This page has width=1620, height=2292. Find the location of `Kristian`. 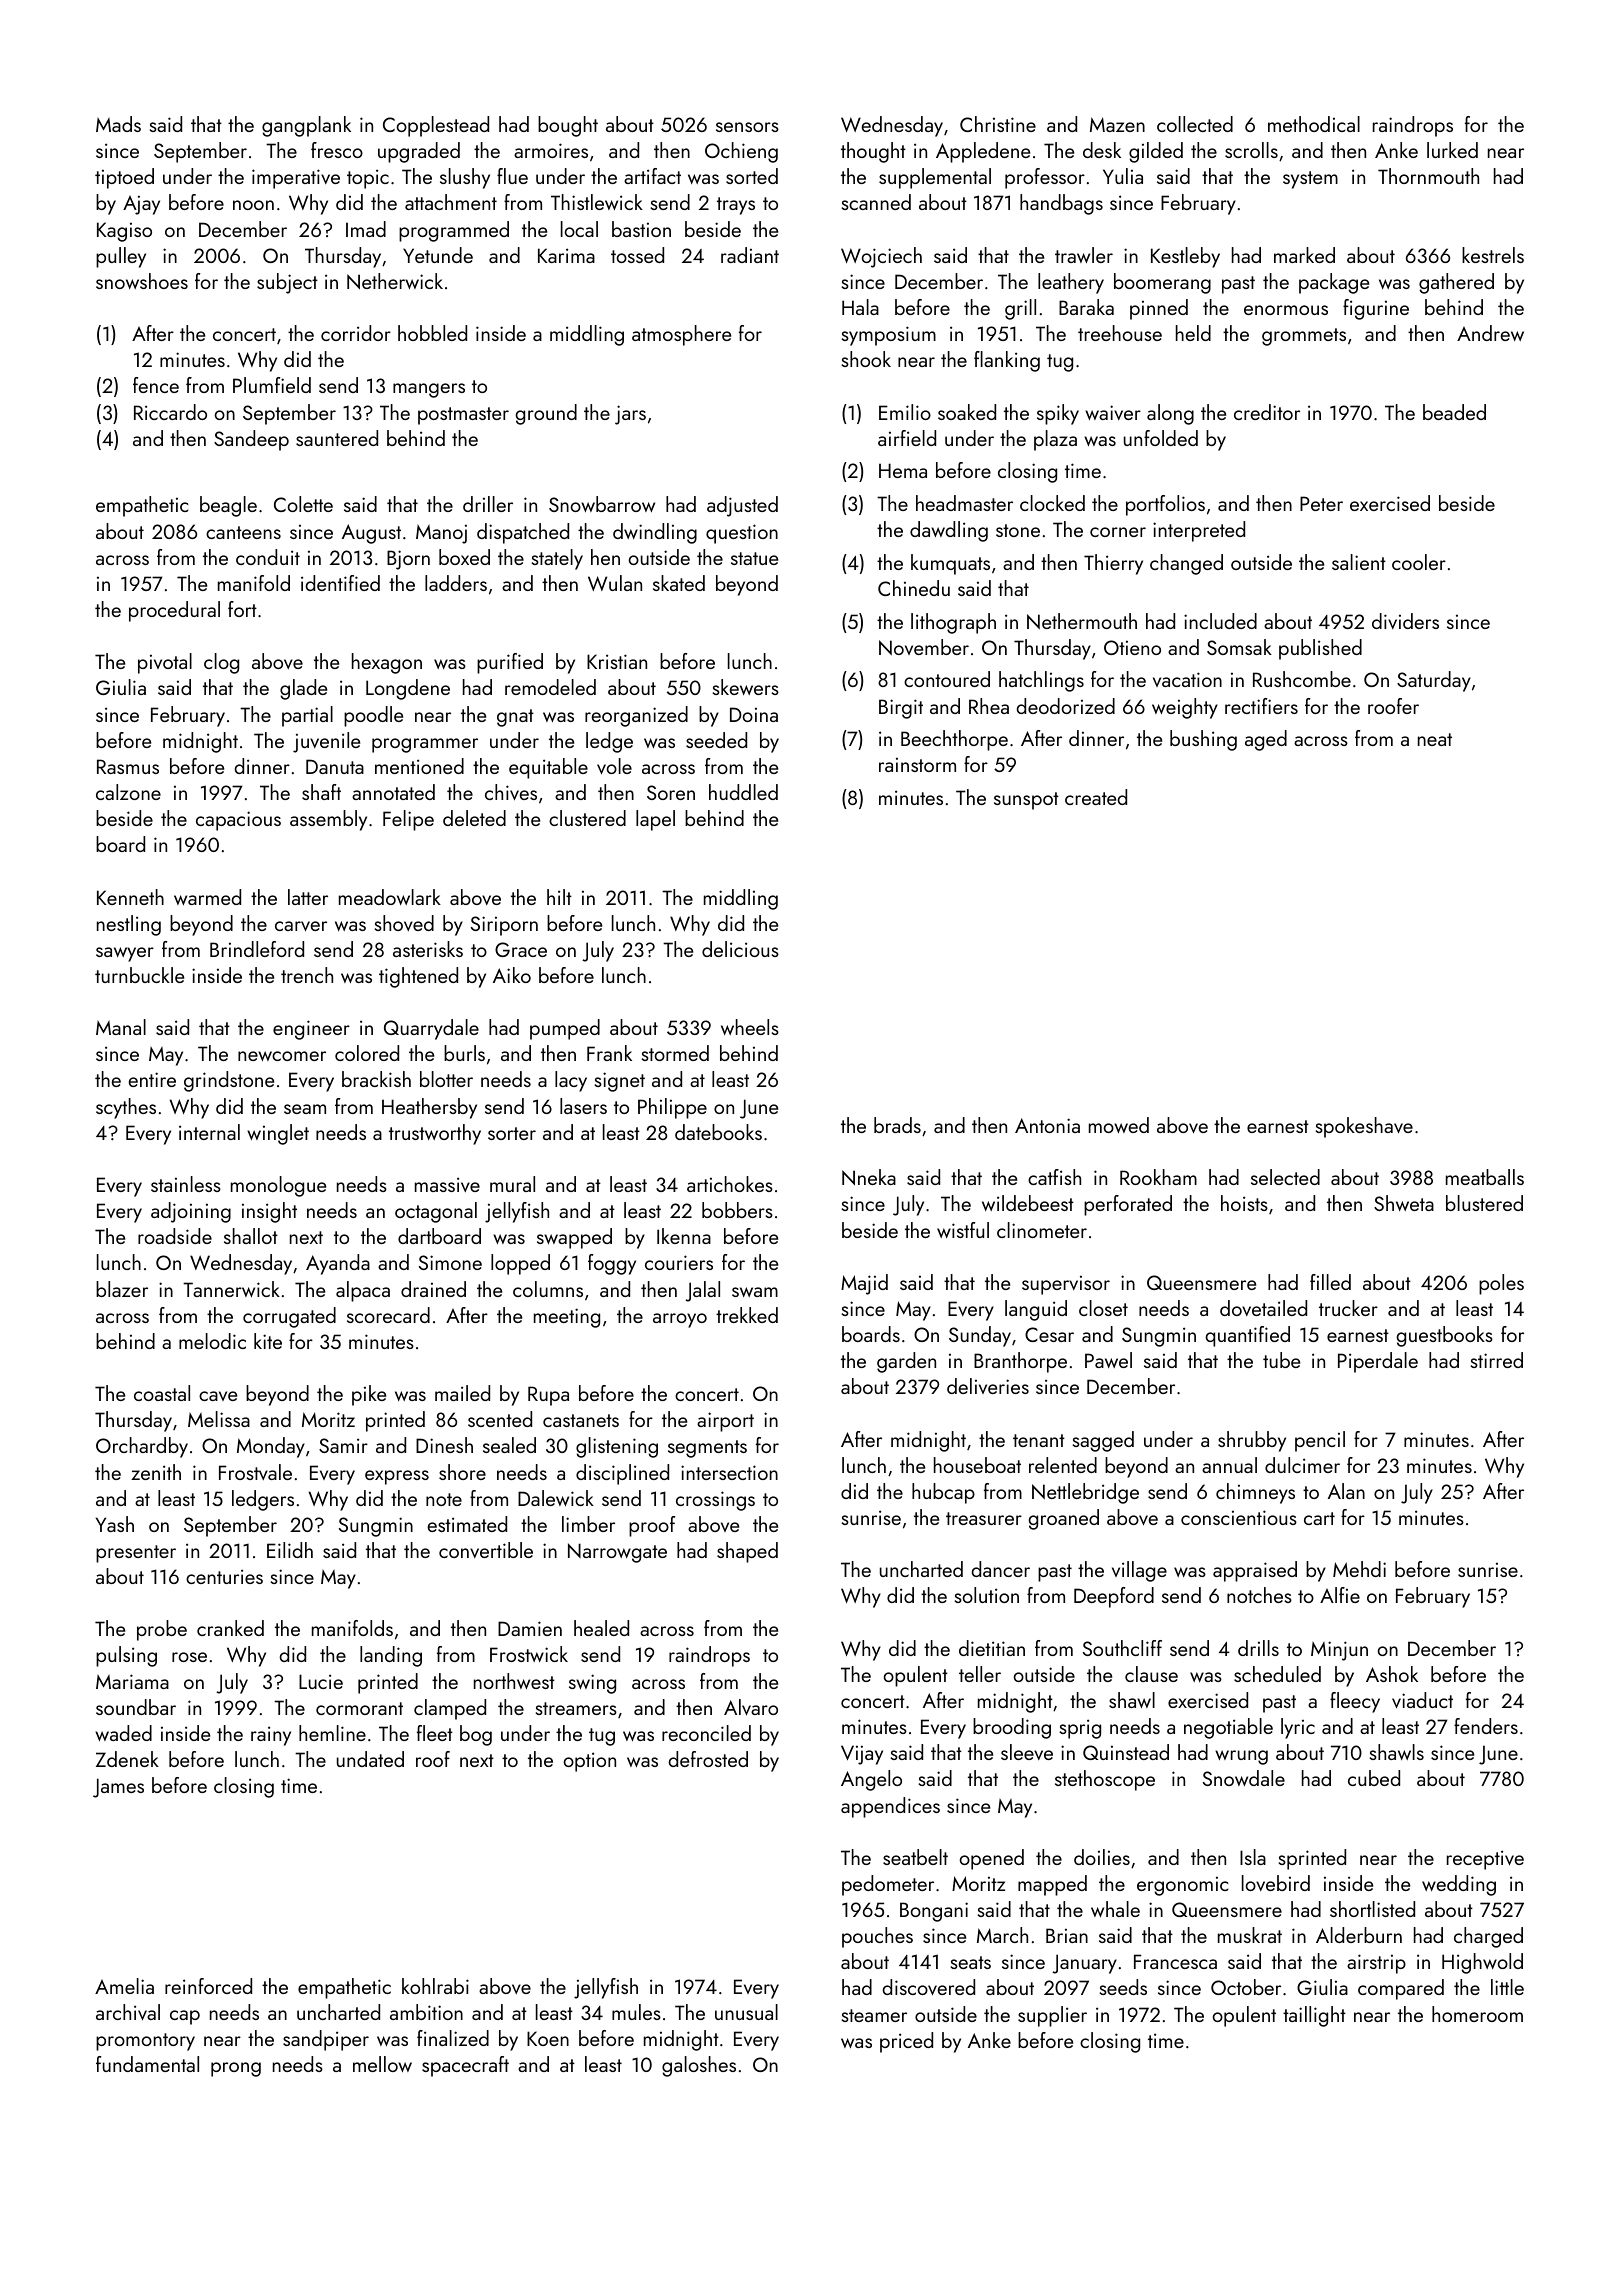

Kristian is located at coordinates (617, 661).
